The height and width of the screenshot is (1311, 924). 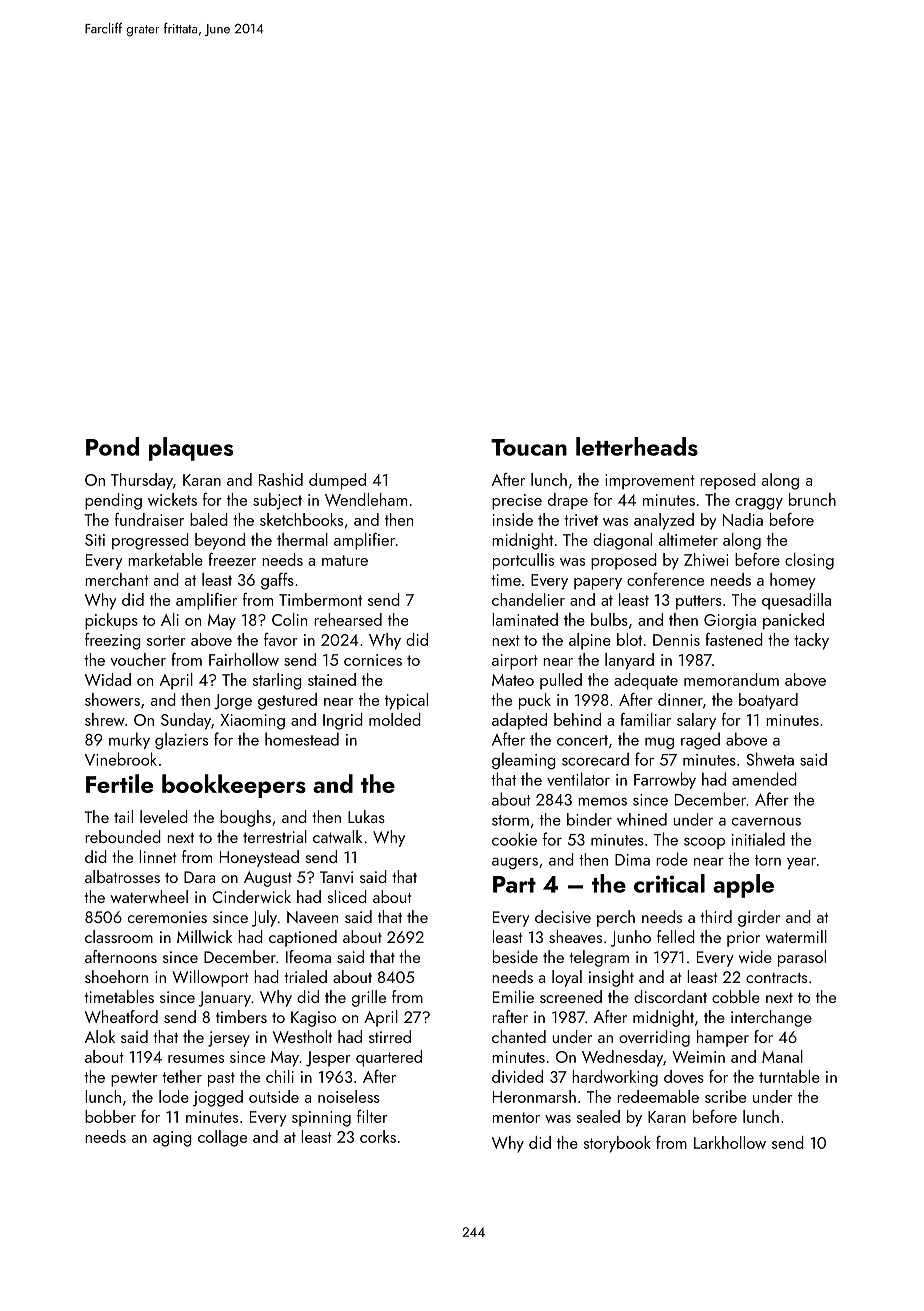 I want to click on catwalk, so click(x=337, y=836).
